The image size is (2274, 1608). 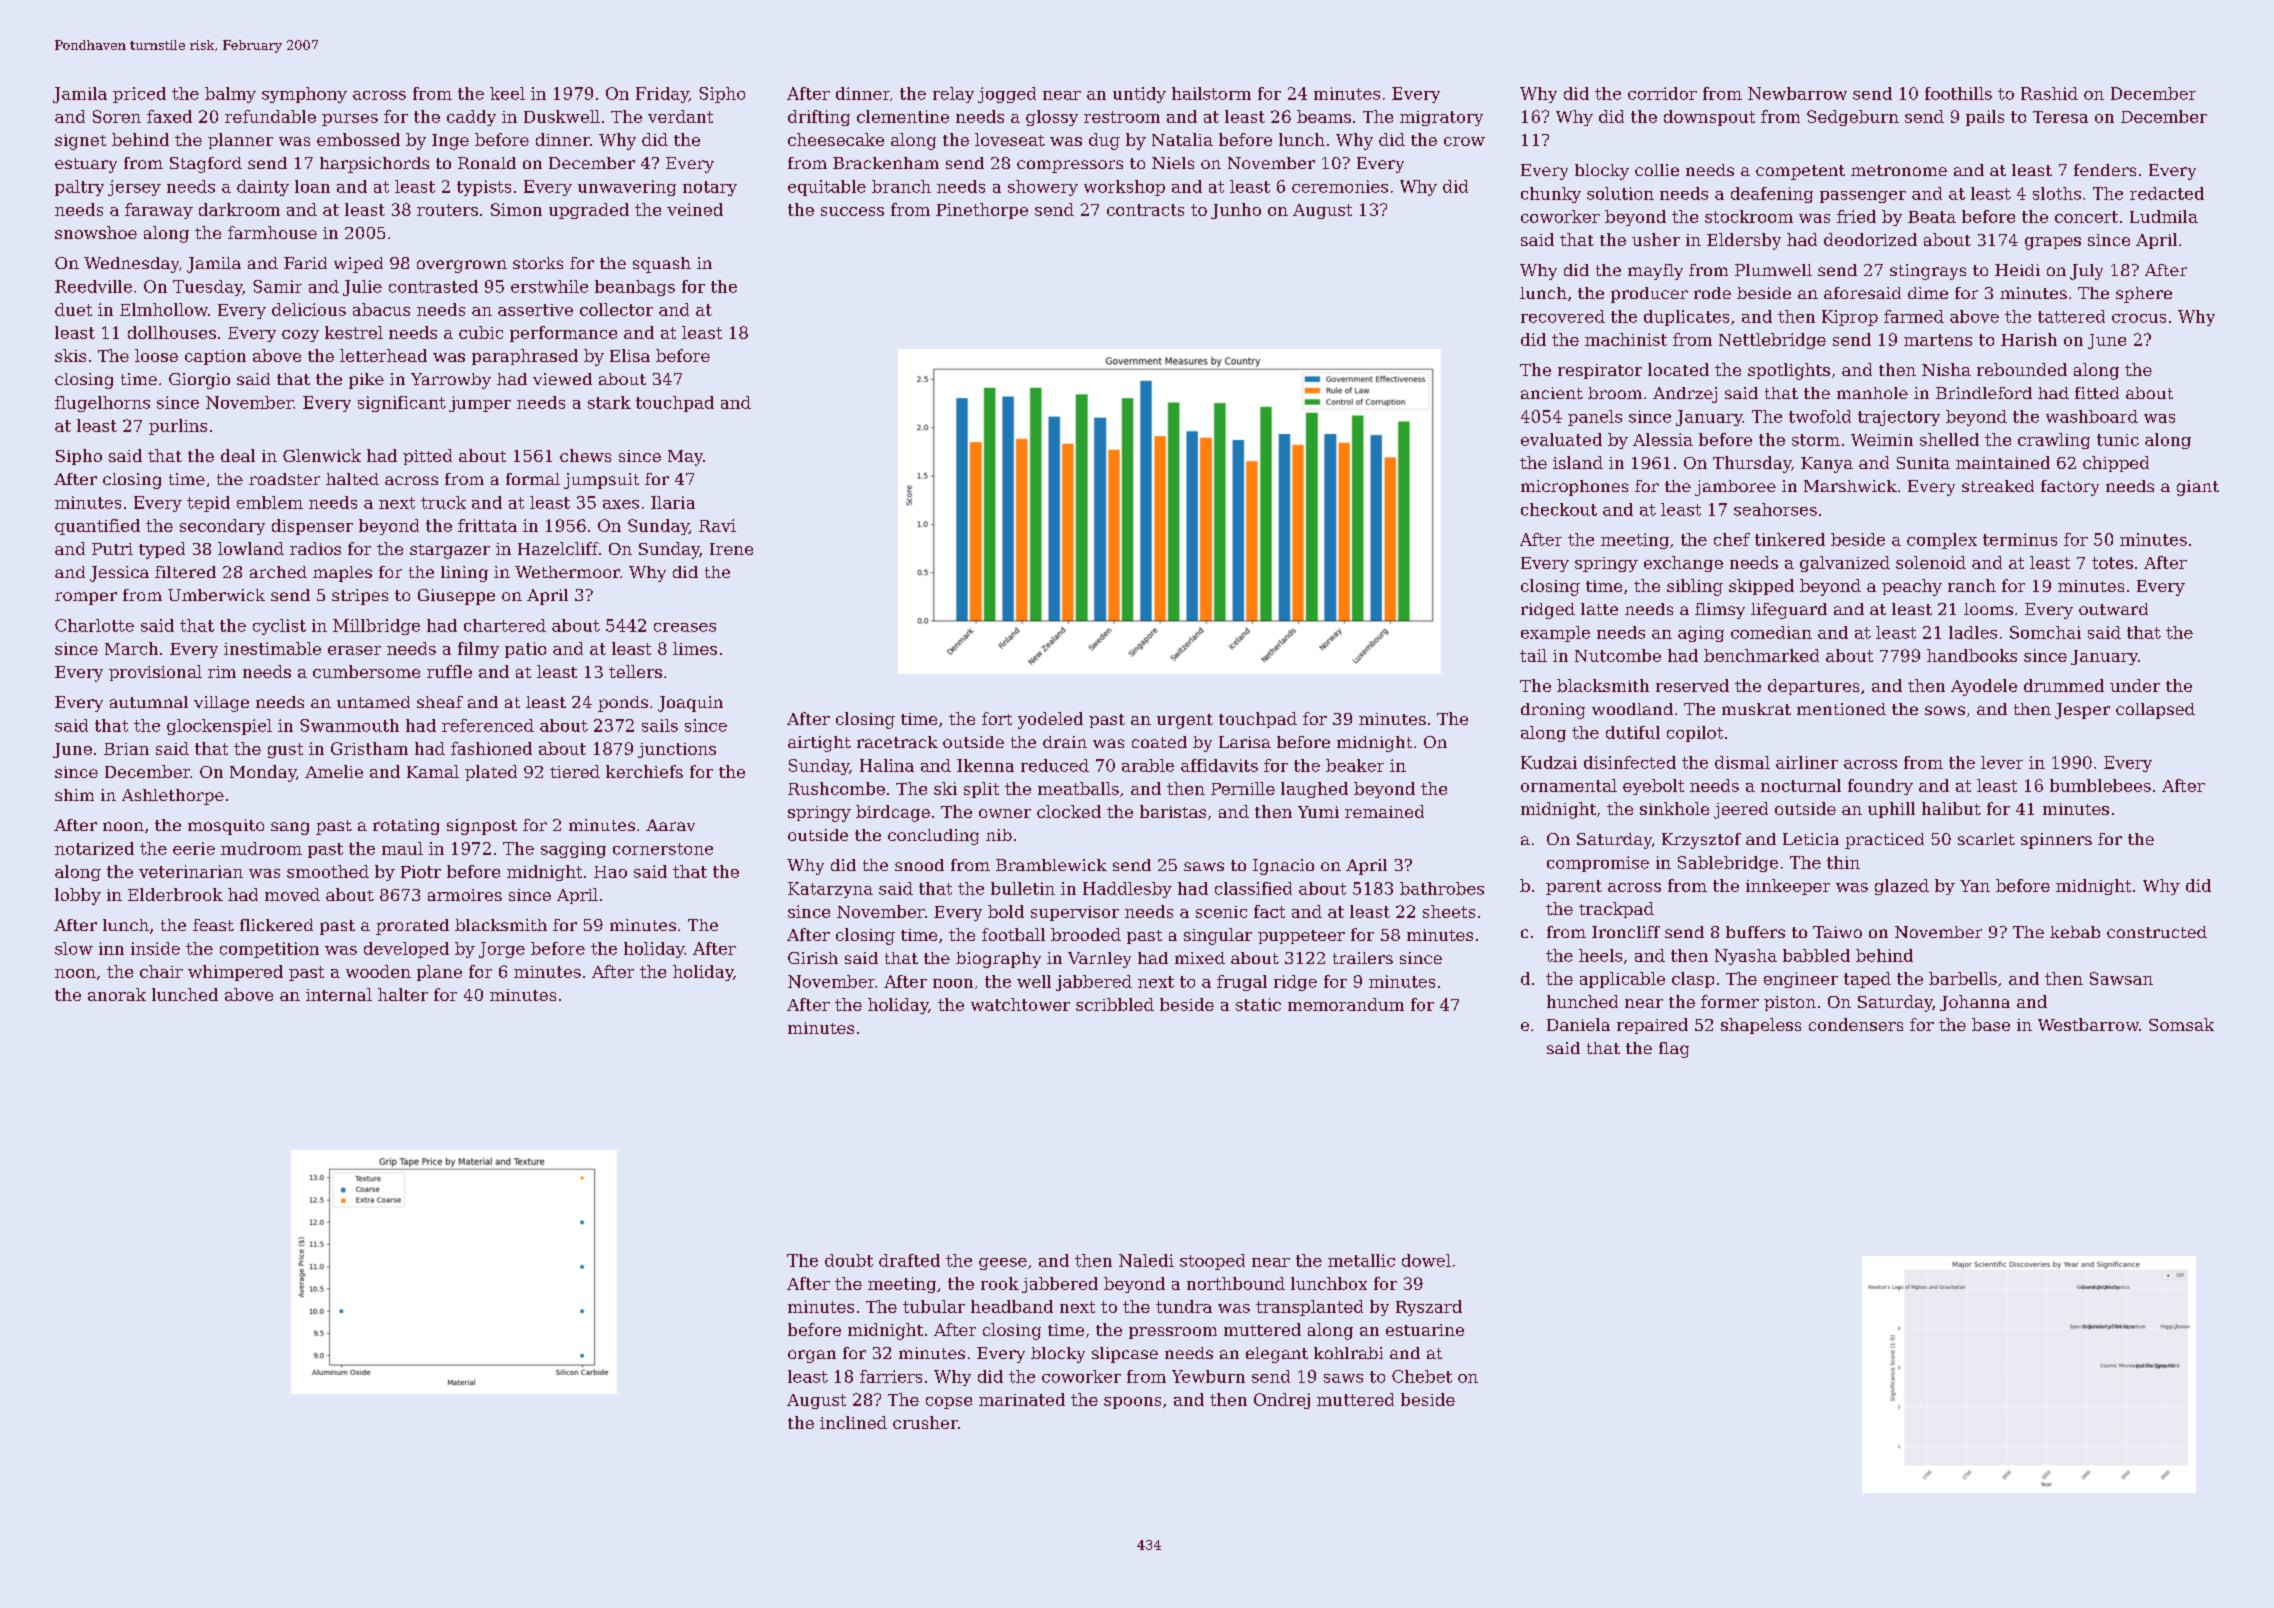 What do you see at coordinates (813, 958) in the screenshot?
I see `Girish` at bounding box center [813, 958].
